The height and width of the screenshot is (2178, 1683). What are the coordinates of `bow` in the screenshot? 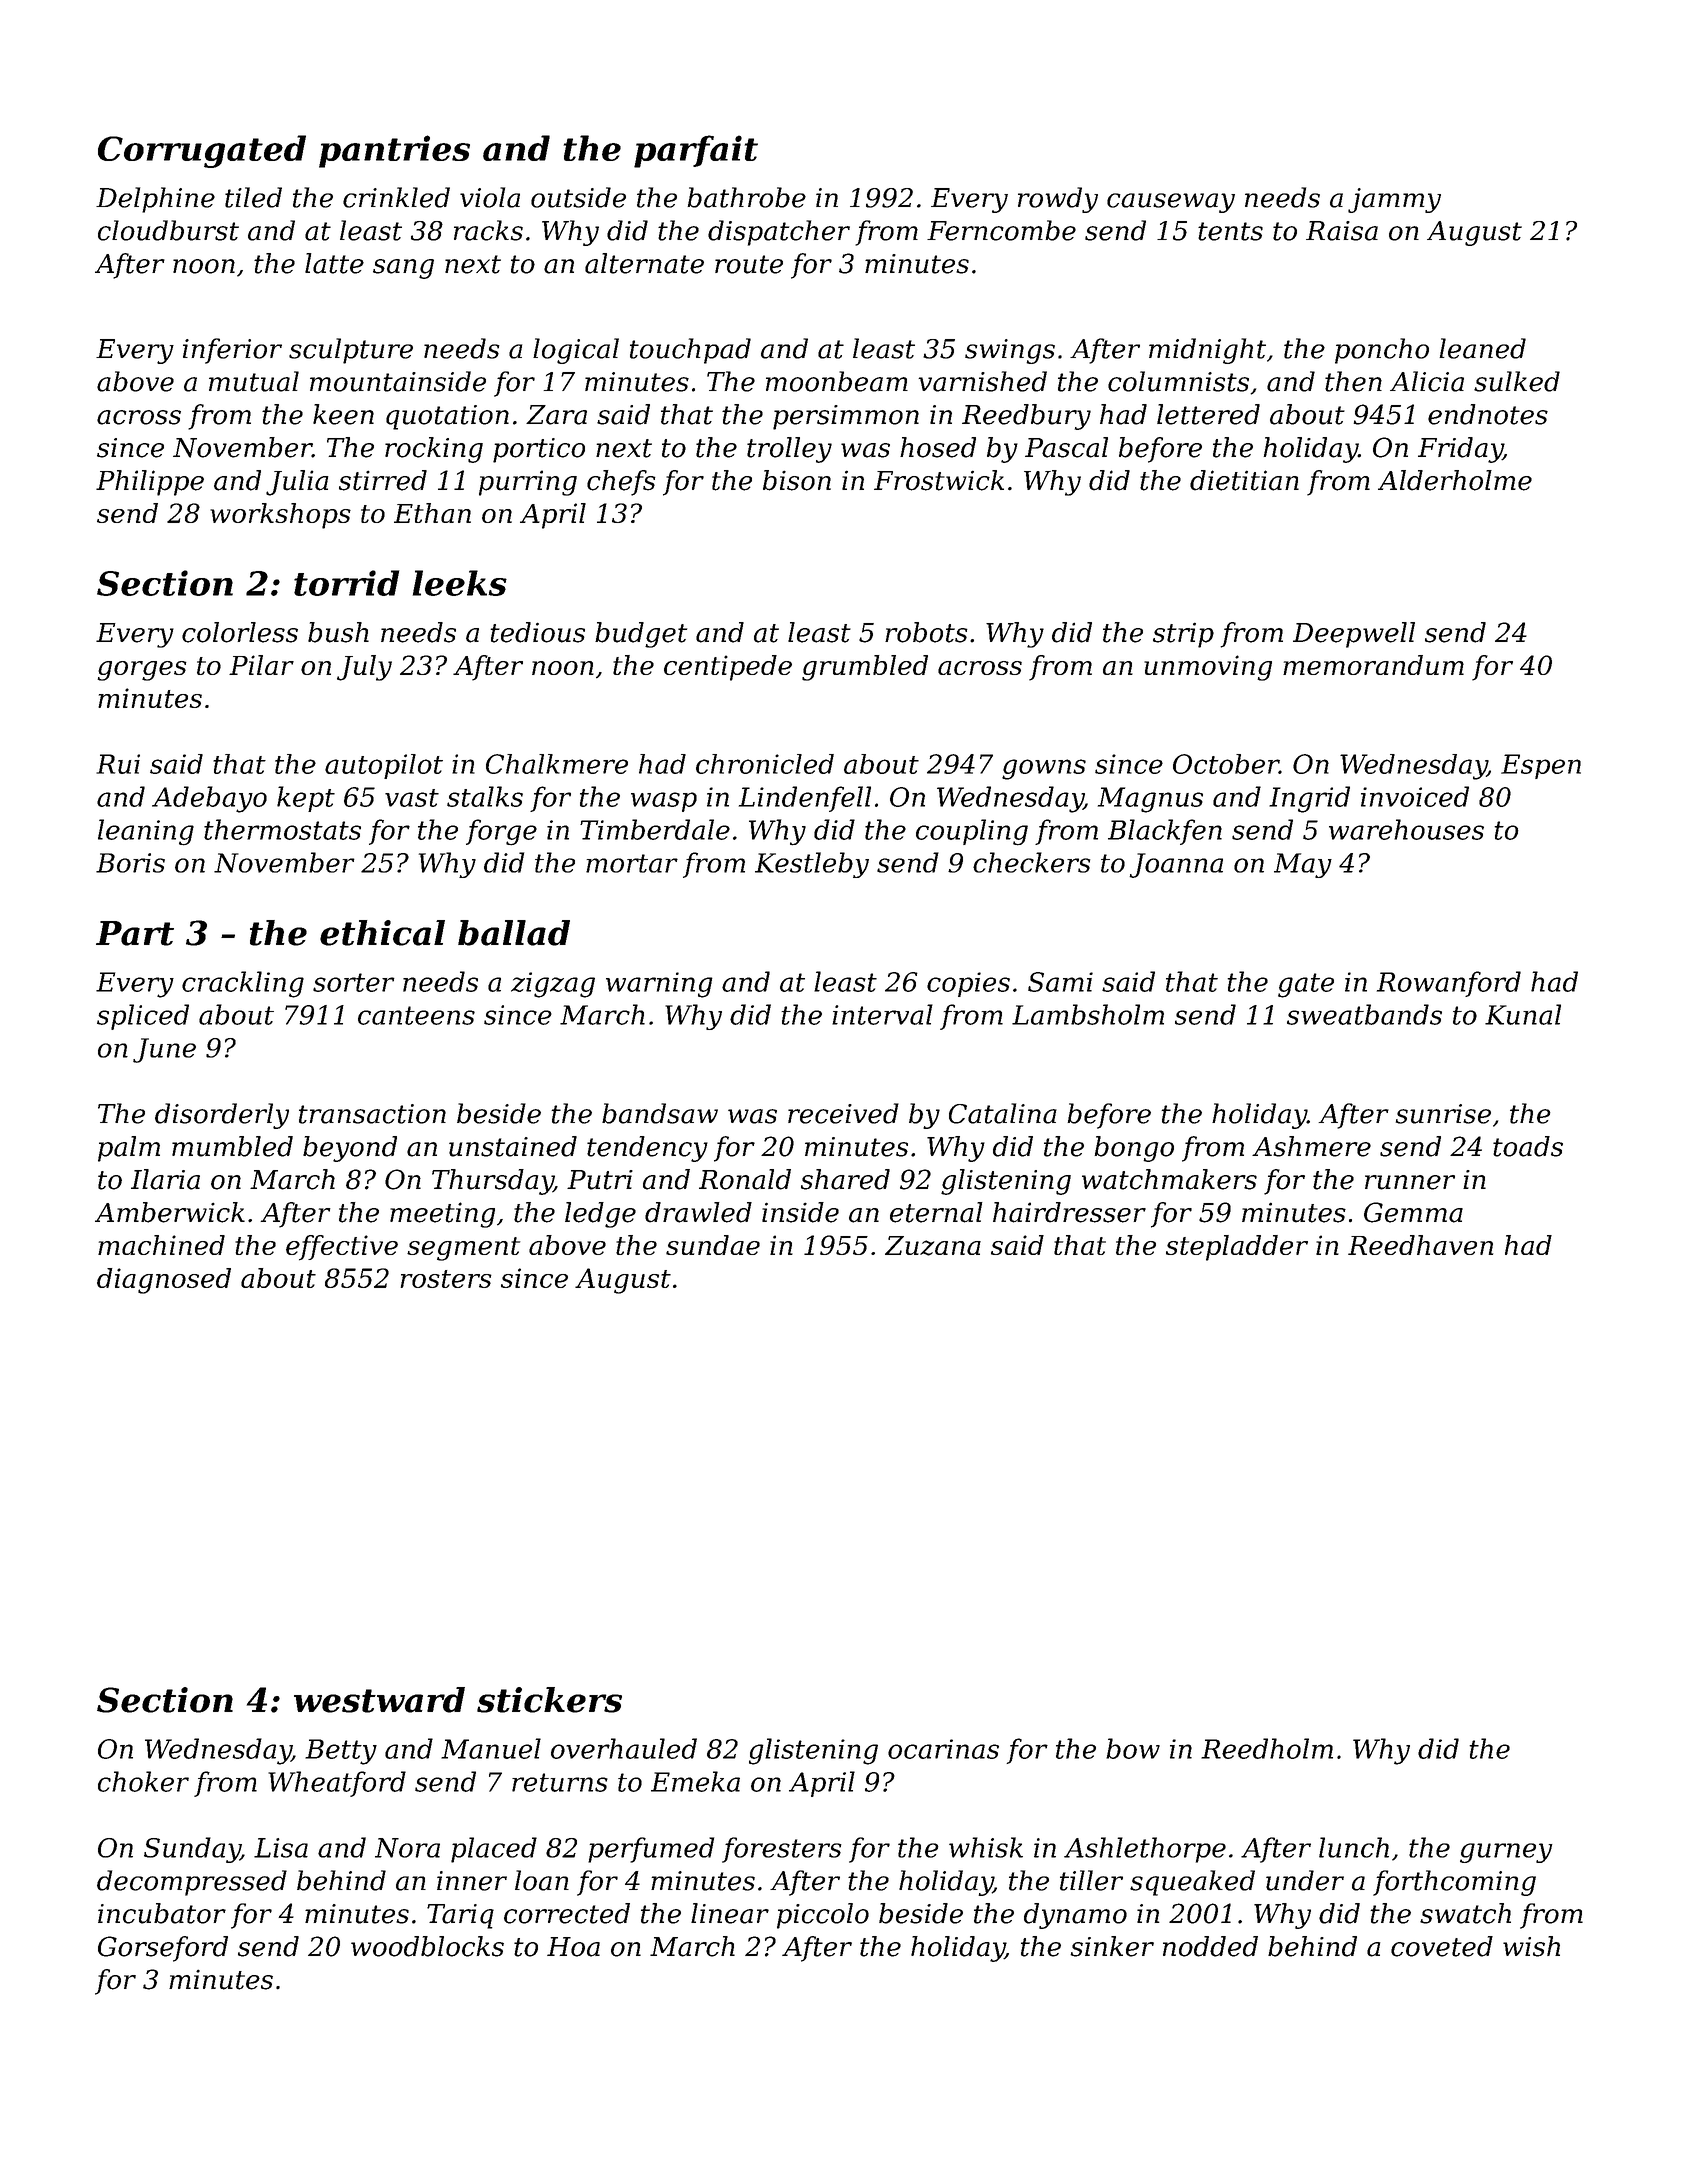 It's located at (1133, 1748).
